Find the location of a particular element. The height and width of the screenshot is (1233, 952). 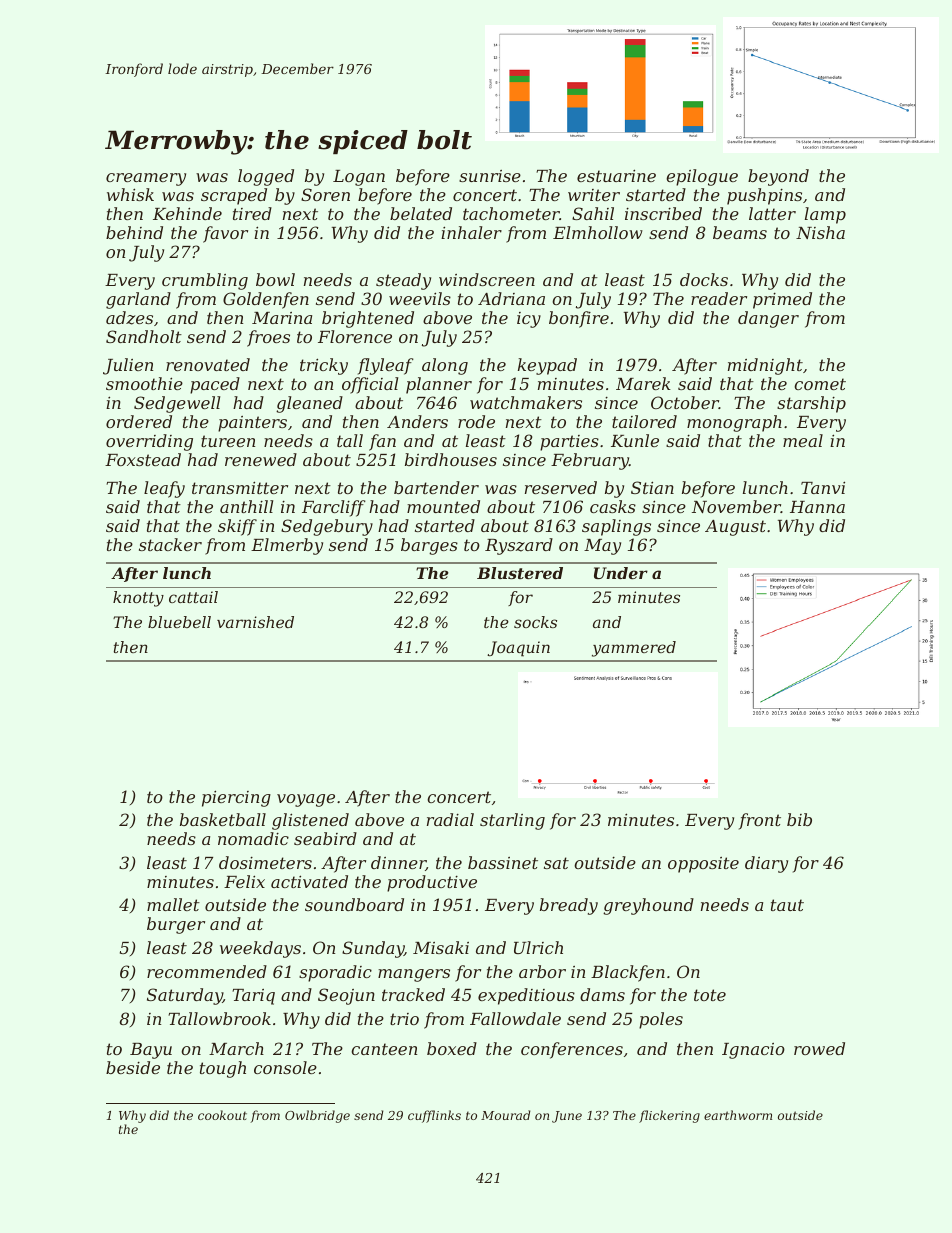

front is located at coordinates (760, 821).
